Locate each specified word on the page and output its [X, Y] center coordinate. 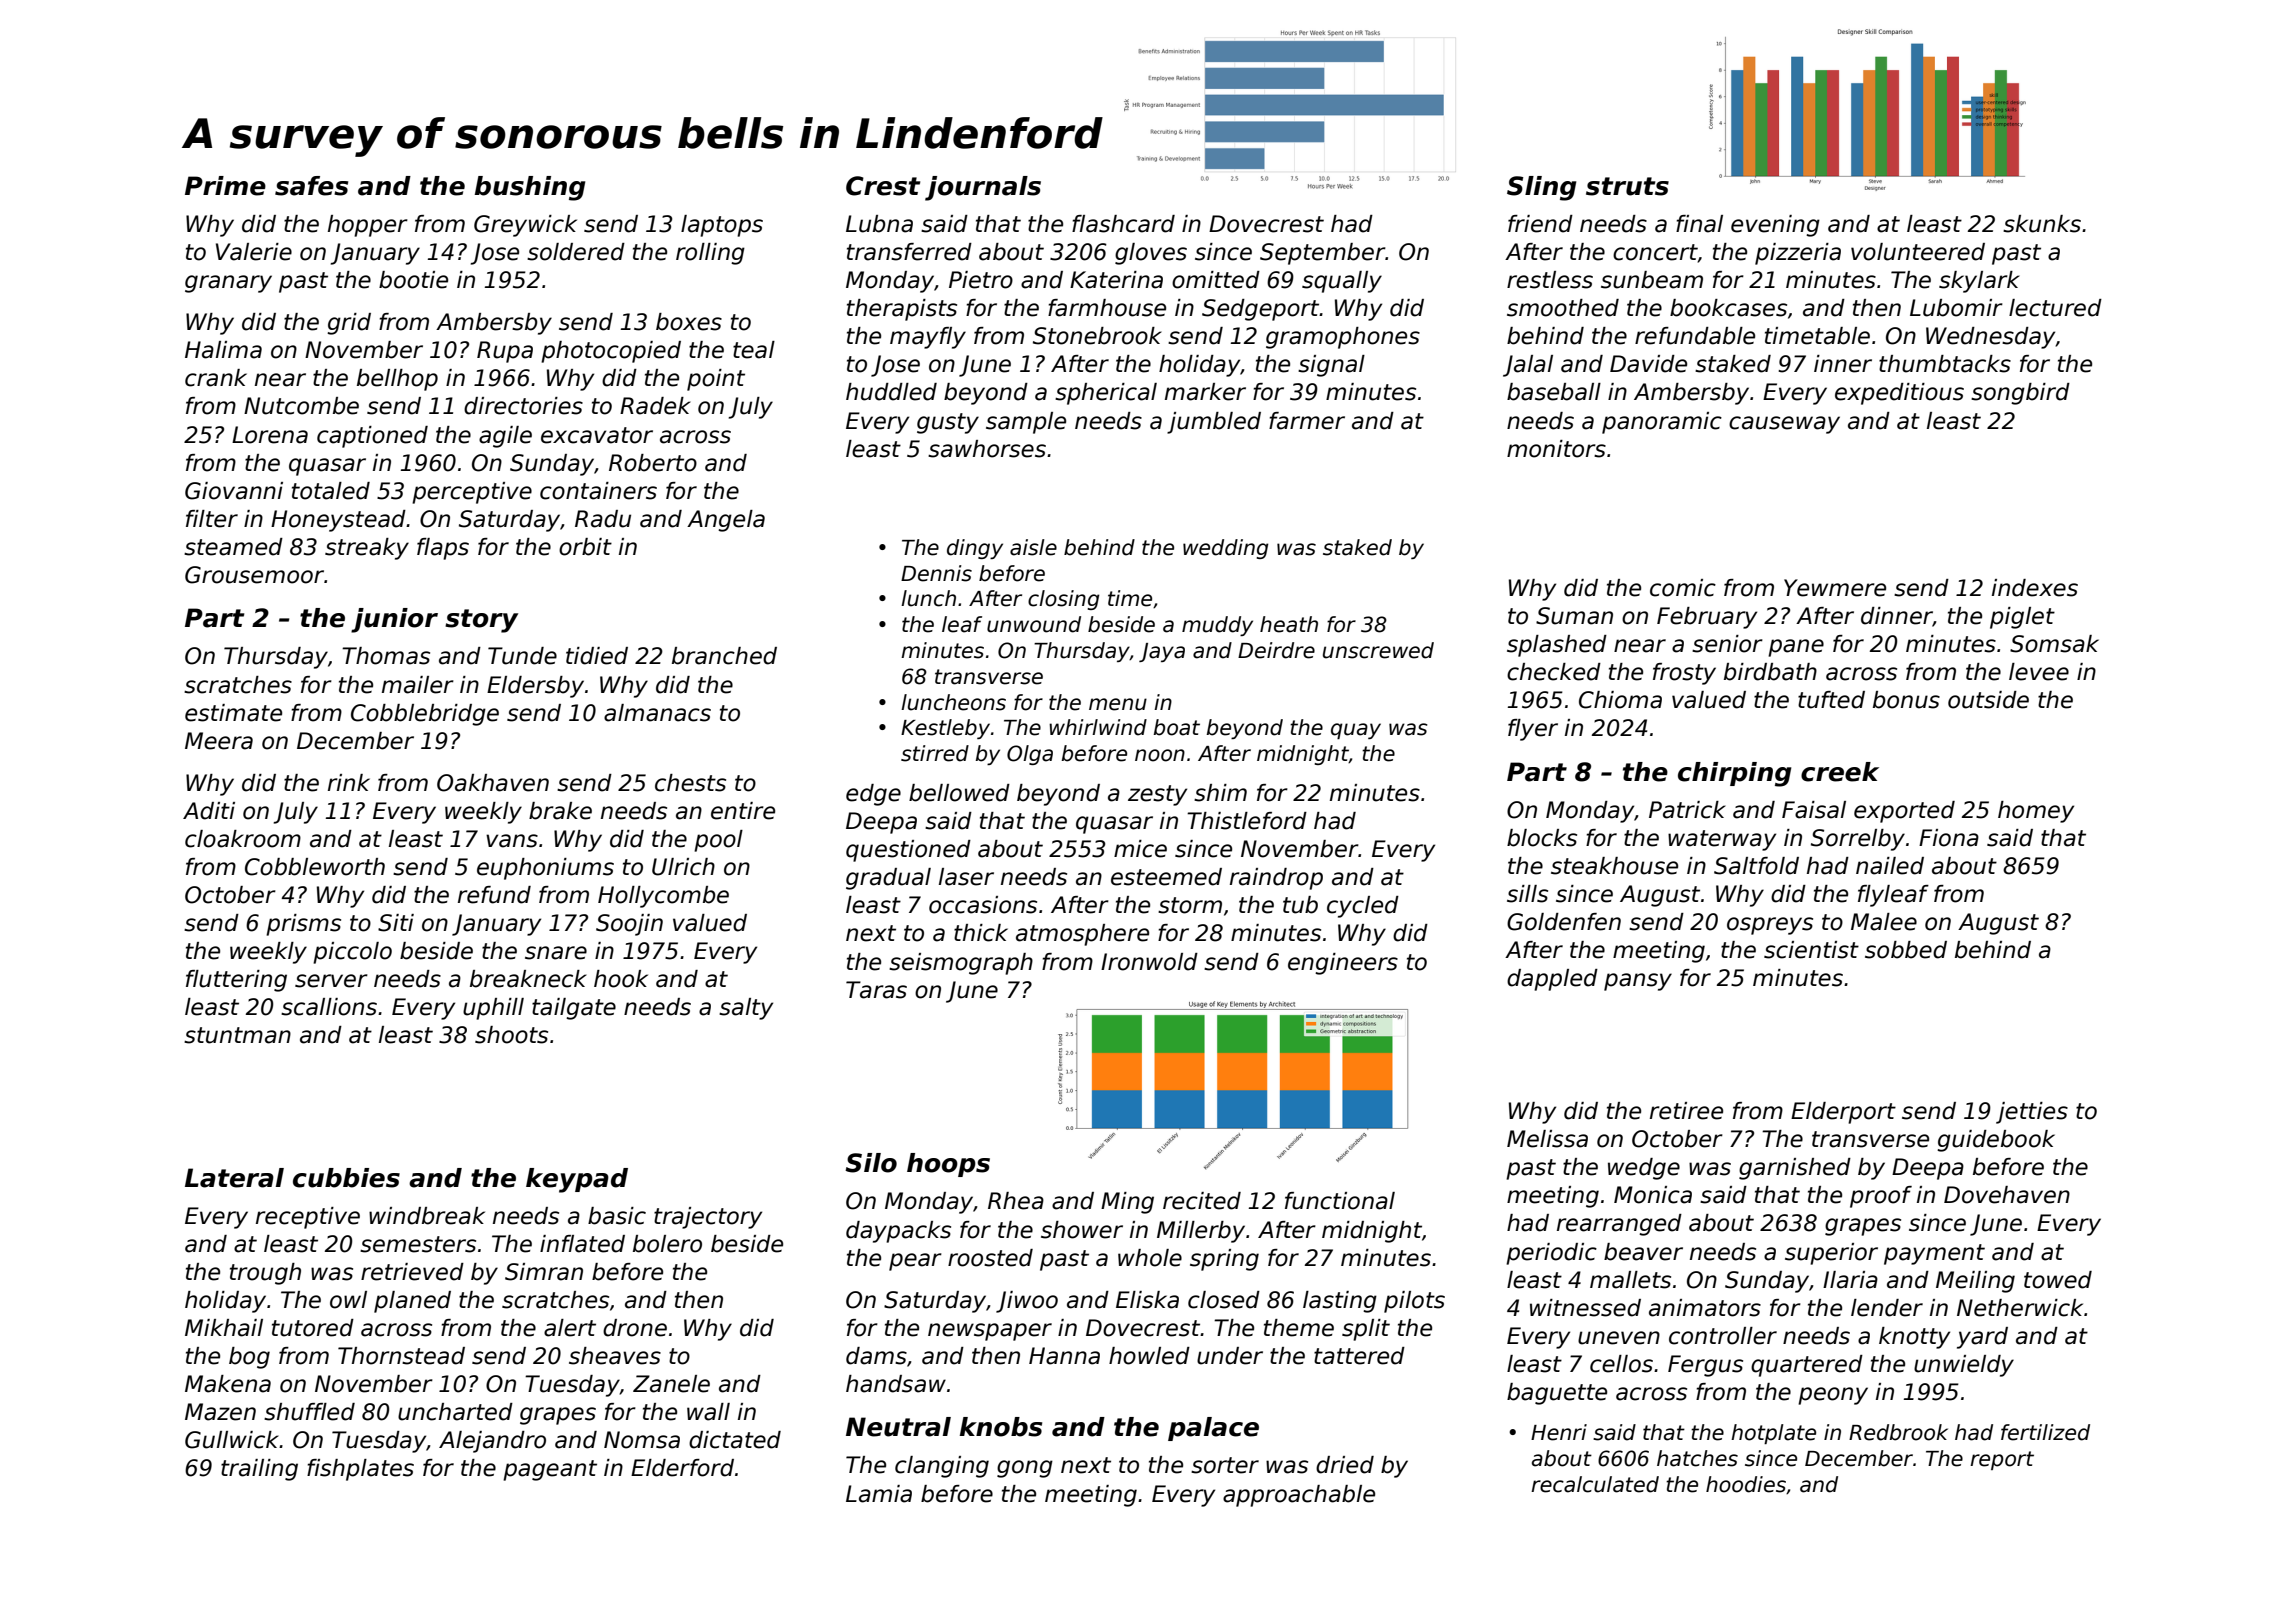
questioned [908, 851]
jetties [2032, 1113]
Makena [228, 1384]
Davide [1648, 364]
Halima [223, 350]
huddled [891, 392]
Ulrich [683, 867]
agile [505, 437]
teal [754, 350]
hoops [948, 1165]
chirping [1734, 774]
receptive [308, 1218]
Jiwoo [1027, 1302]
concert [1655, 253]
